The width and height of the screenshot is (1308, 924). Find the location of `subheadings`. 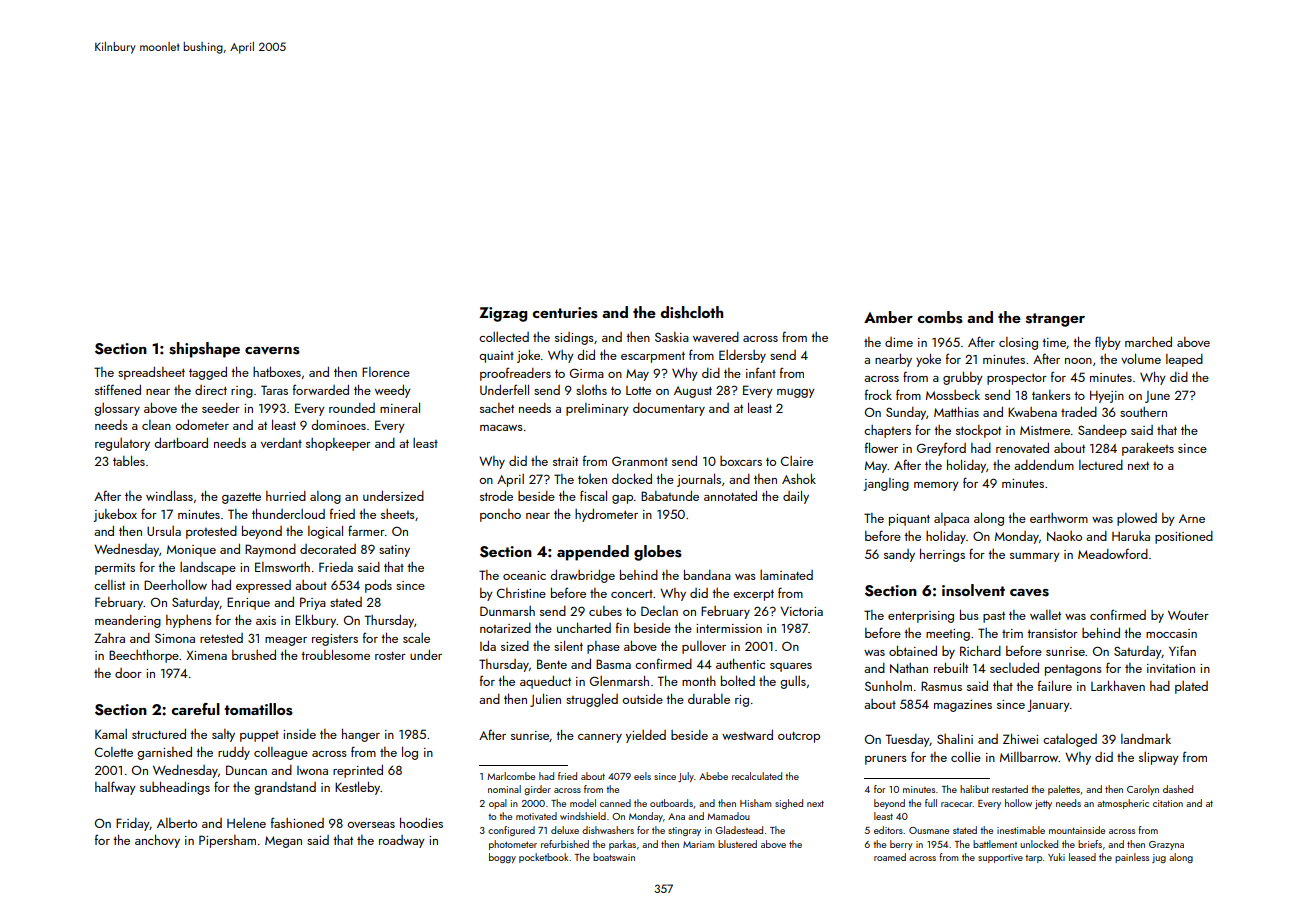

subheadings is located at coordinates (175, 788).
